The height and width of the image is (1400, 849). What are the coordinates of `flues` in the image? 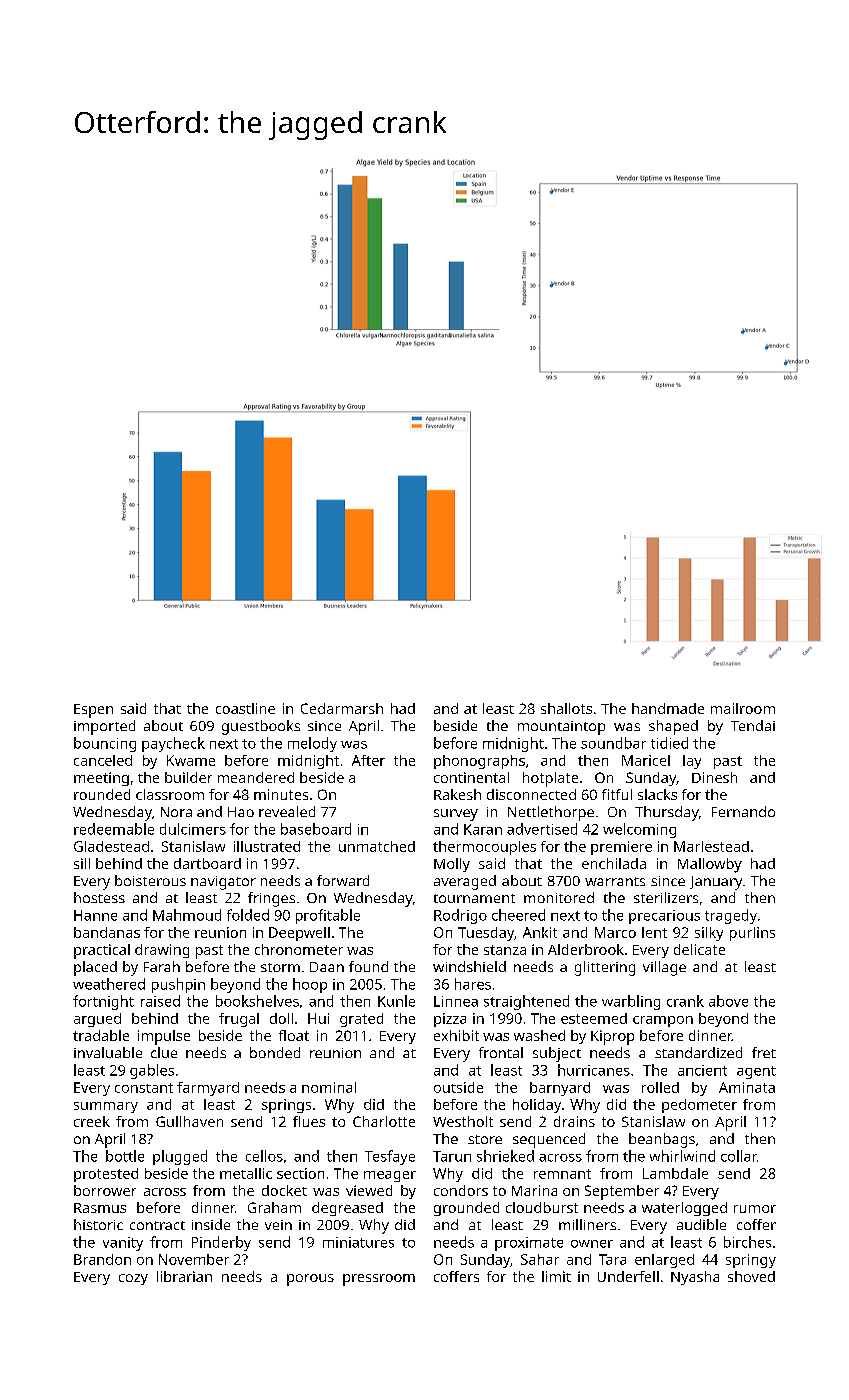 It's located at (309, 1121).
